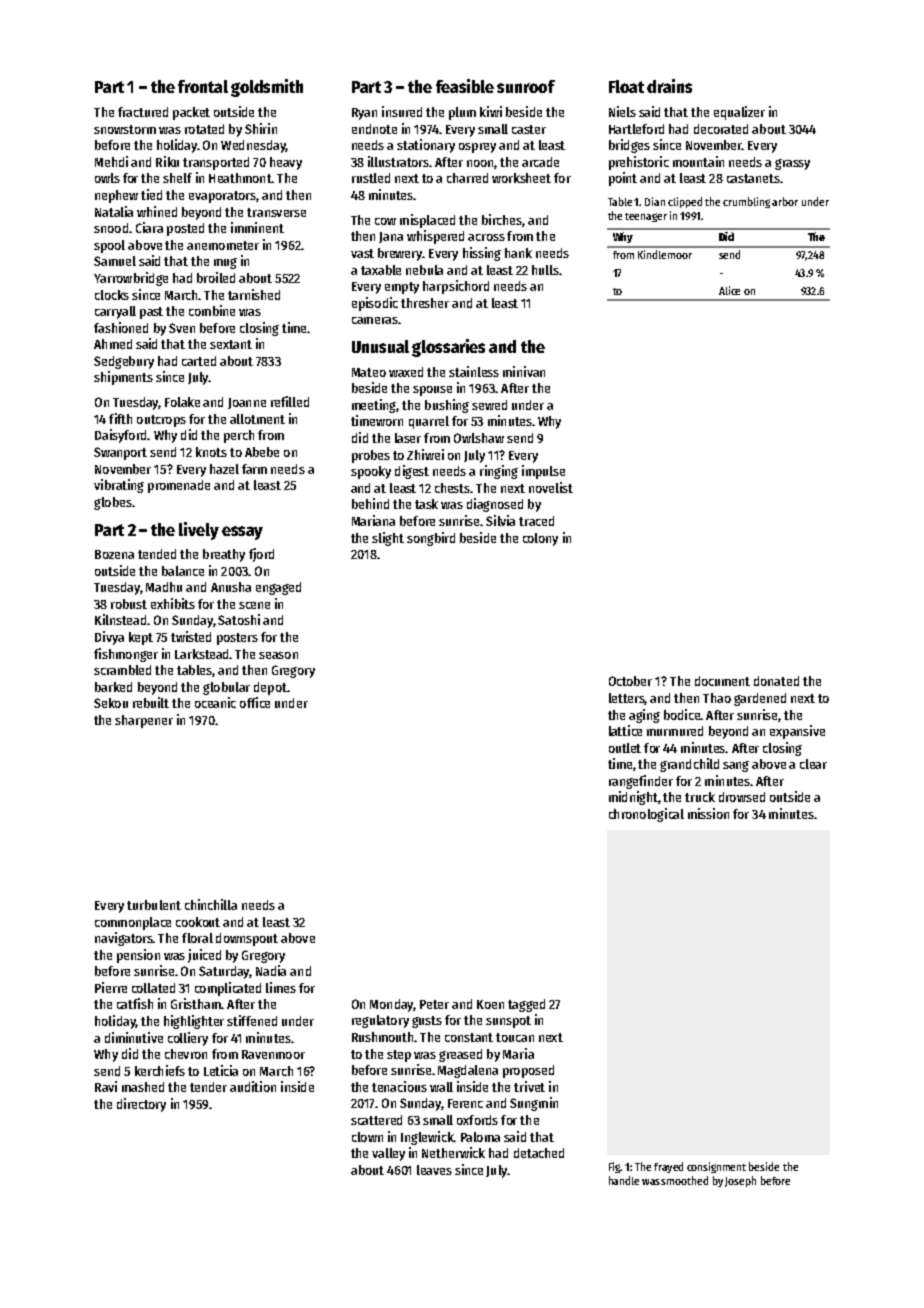 Image resolution: width=924 pixels, height=1308 pixels. Describe the element at coordinates (392, 1005) in the screenshot. I see `Monday` at that location.
